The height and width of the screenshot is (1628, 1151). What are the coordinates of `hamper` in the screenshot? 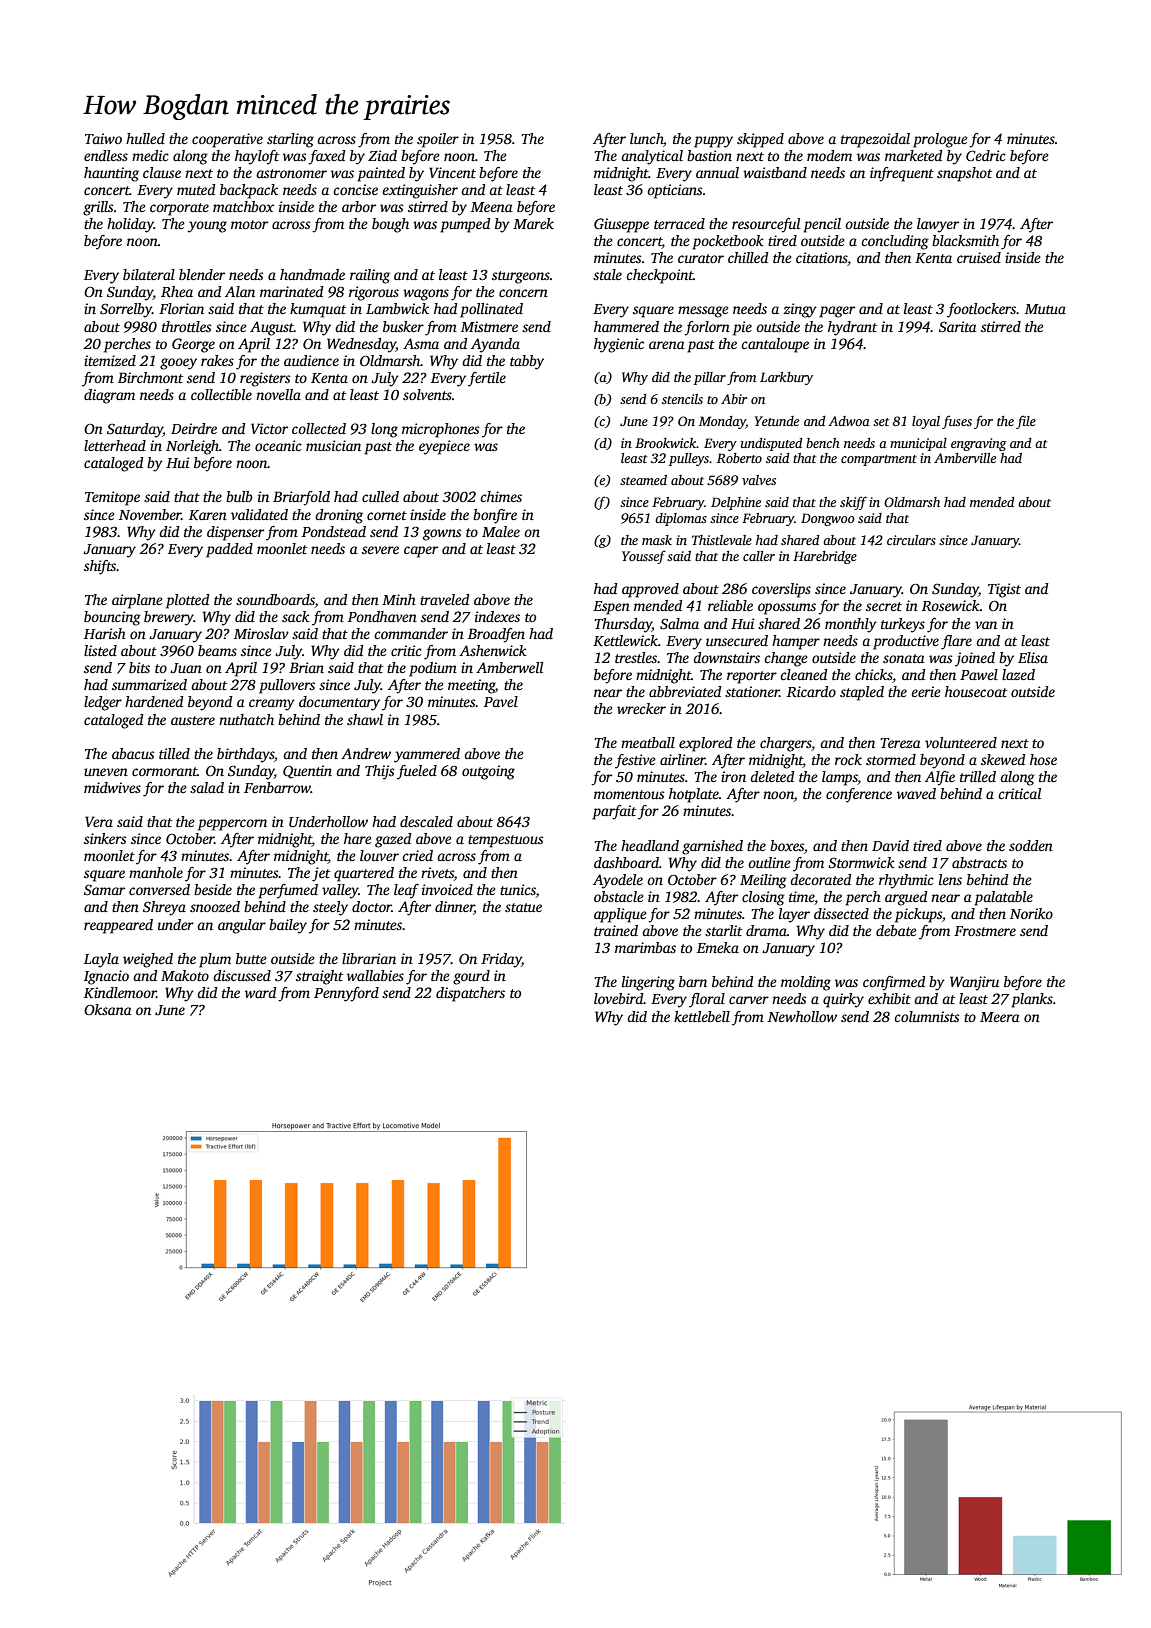 It's located at (796, 642).
